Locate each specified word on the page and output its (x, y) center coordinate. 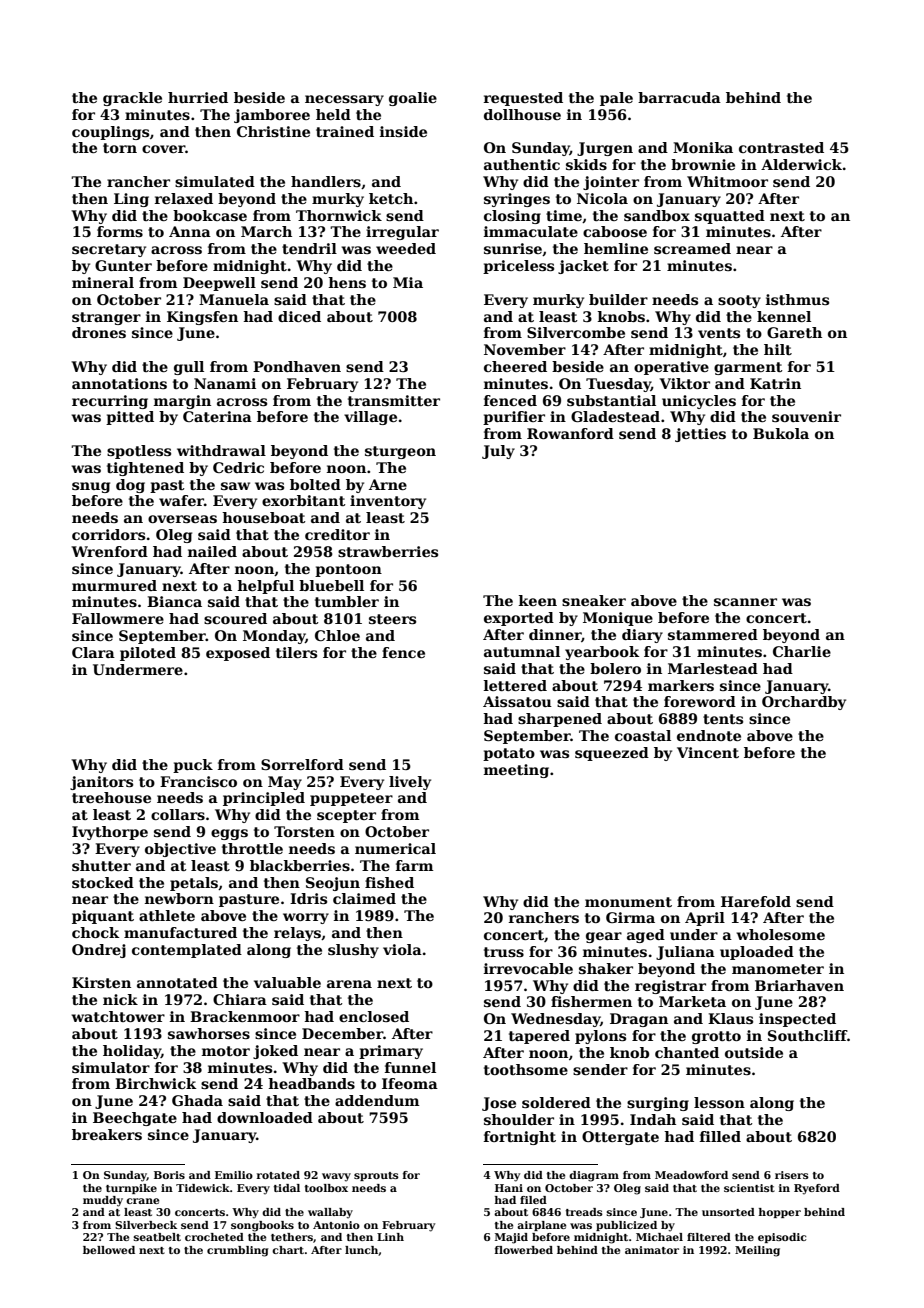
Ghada (197, 1100)
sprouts (376, 1176)
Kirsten (101, 982)
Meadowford (691, 1175)
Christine (273, 131)
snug (91, 487)
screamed (692, 248)
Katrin (775, 383)
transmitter (394, 400)
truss (504, 952)
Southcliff (807, 1035)
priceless (518, 267)
